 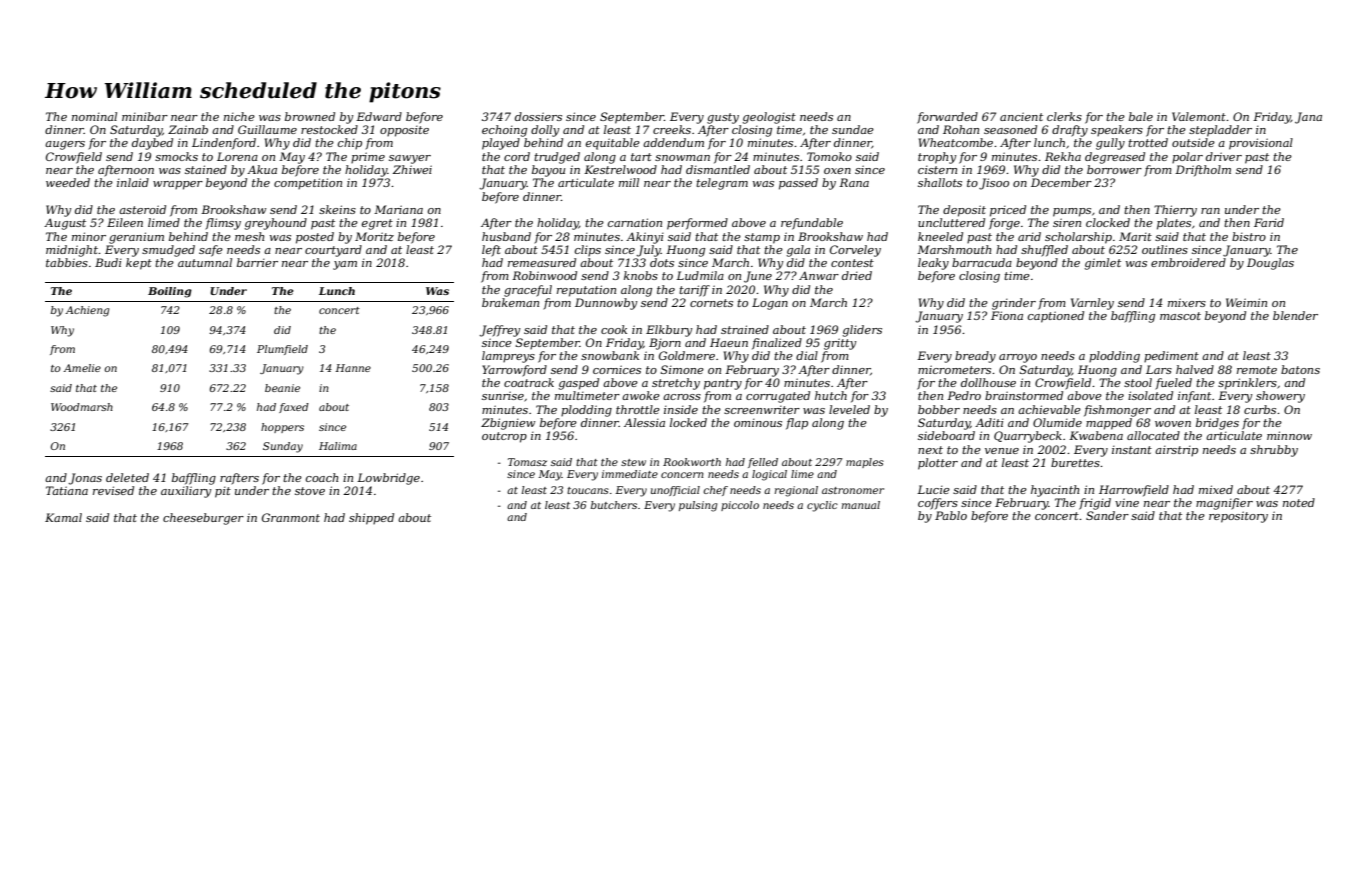 I want to click on bistro, so click(x=1249, y=236).
